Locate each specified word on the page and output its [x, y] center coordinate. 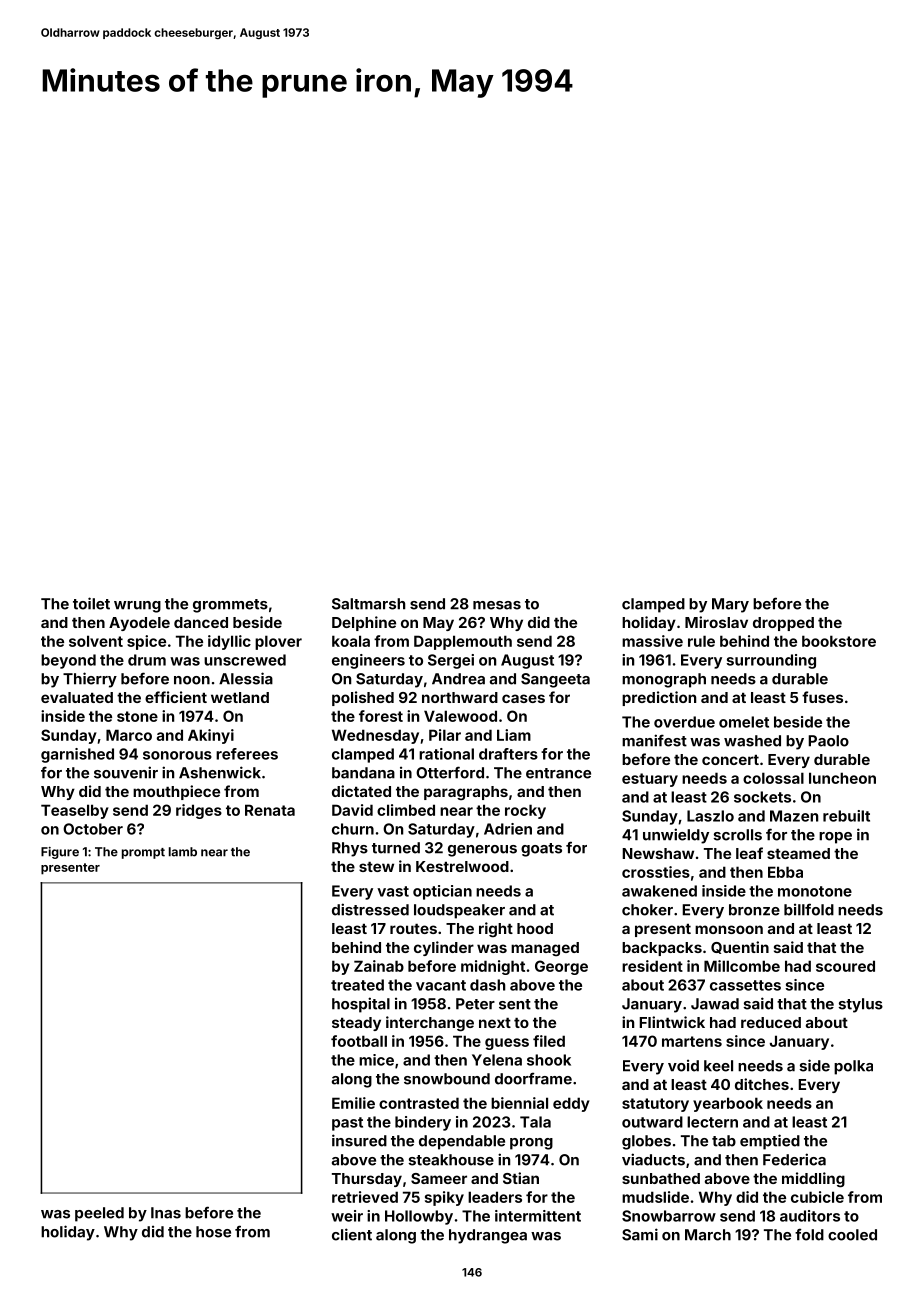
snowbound [447, 1079]
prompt [143, 853]
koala [351, 641]
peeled [99, 1214]
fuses [822, 697]
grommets [230, 606]
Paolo [828, 741]
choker [647, 910]
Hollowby [419, 1217]
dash [487, 985]
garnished [77, 755]
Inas [166, 1213]
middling [813, 1180]
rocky [525, 811]
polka [853, 1067]
